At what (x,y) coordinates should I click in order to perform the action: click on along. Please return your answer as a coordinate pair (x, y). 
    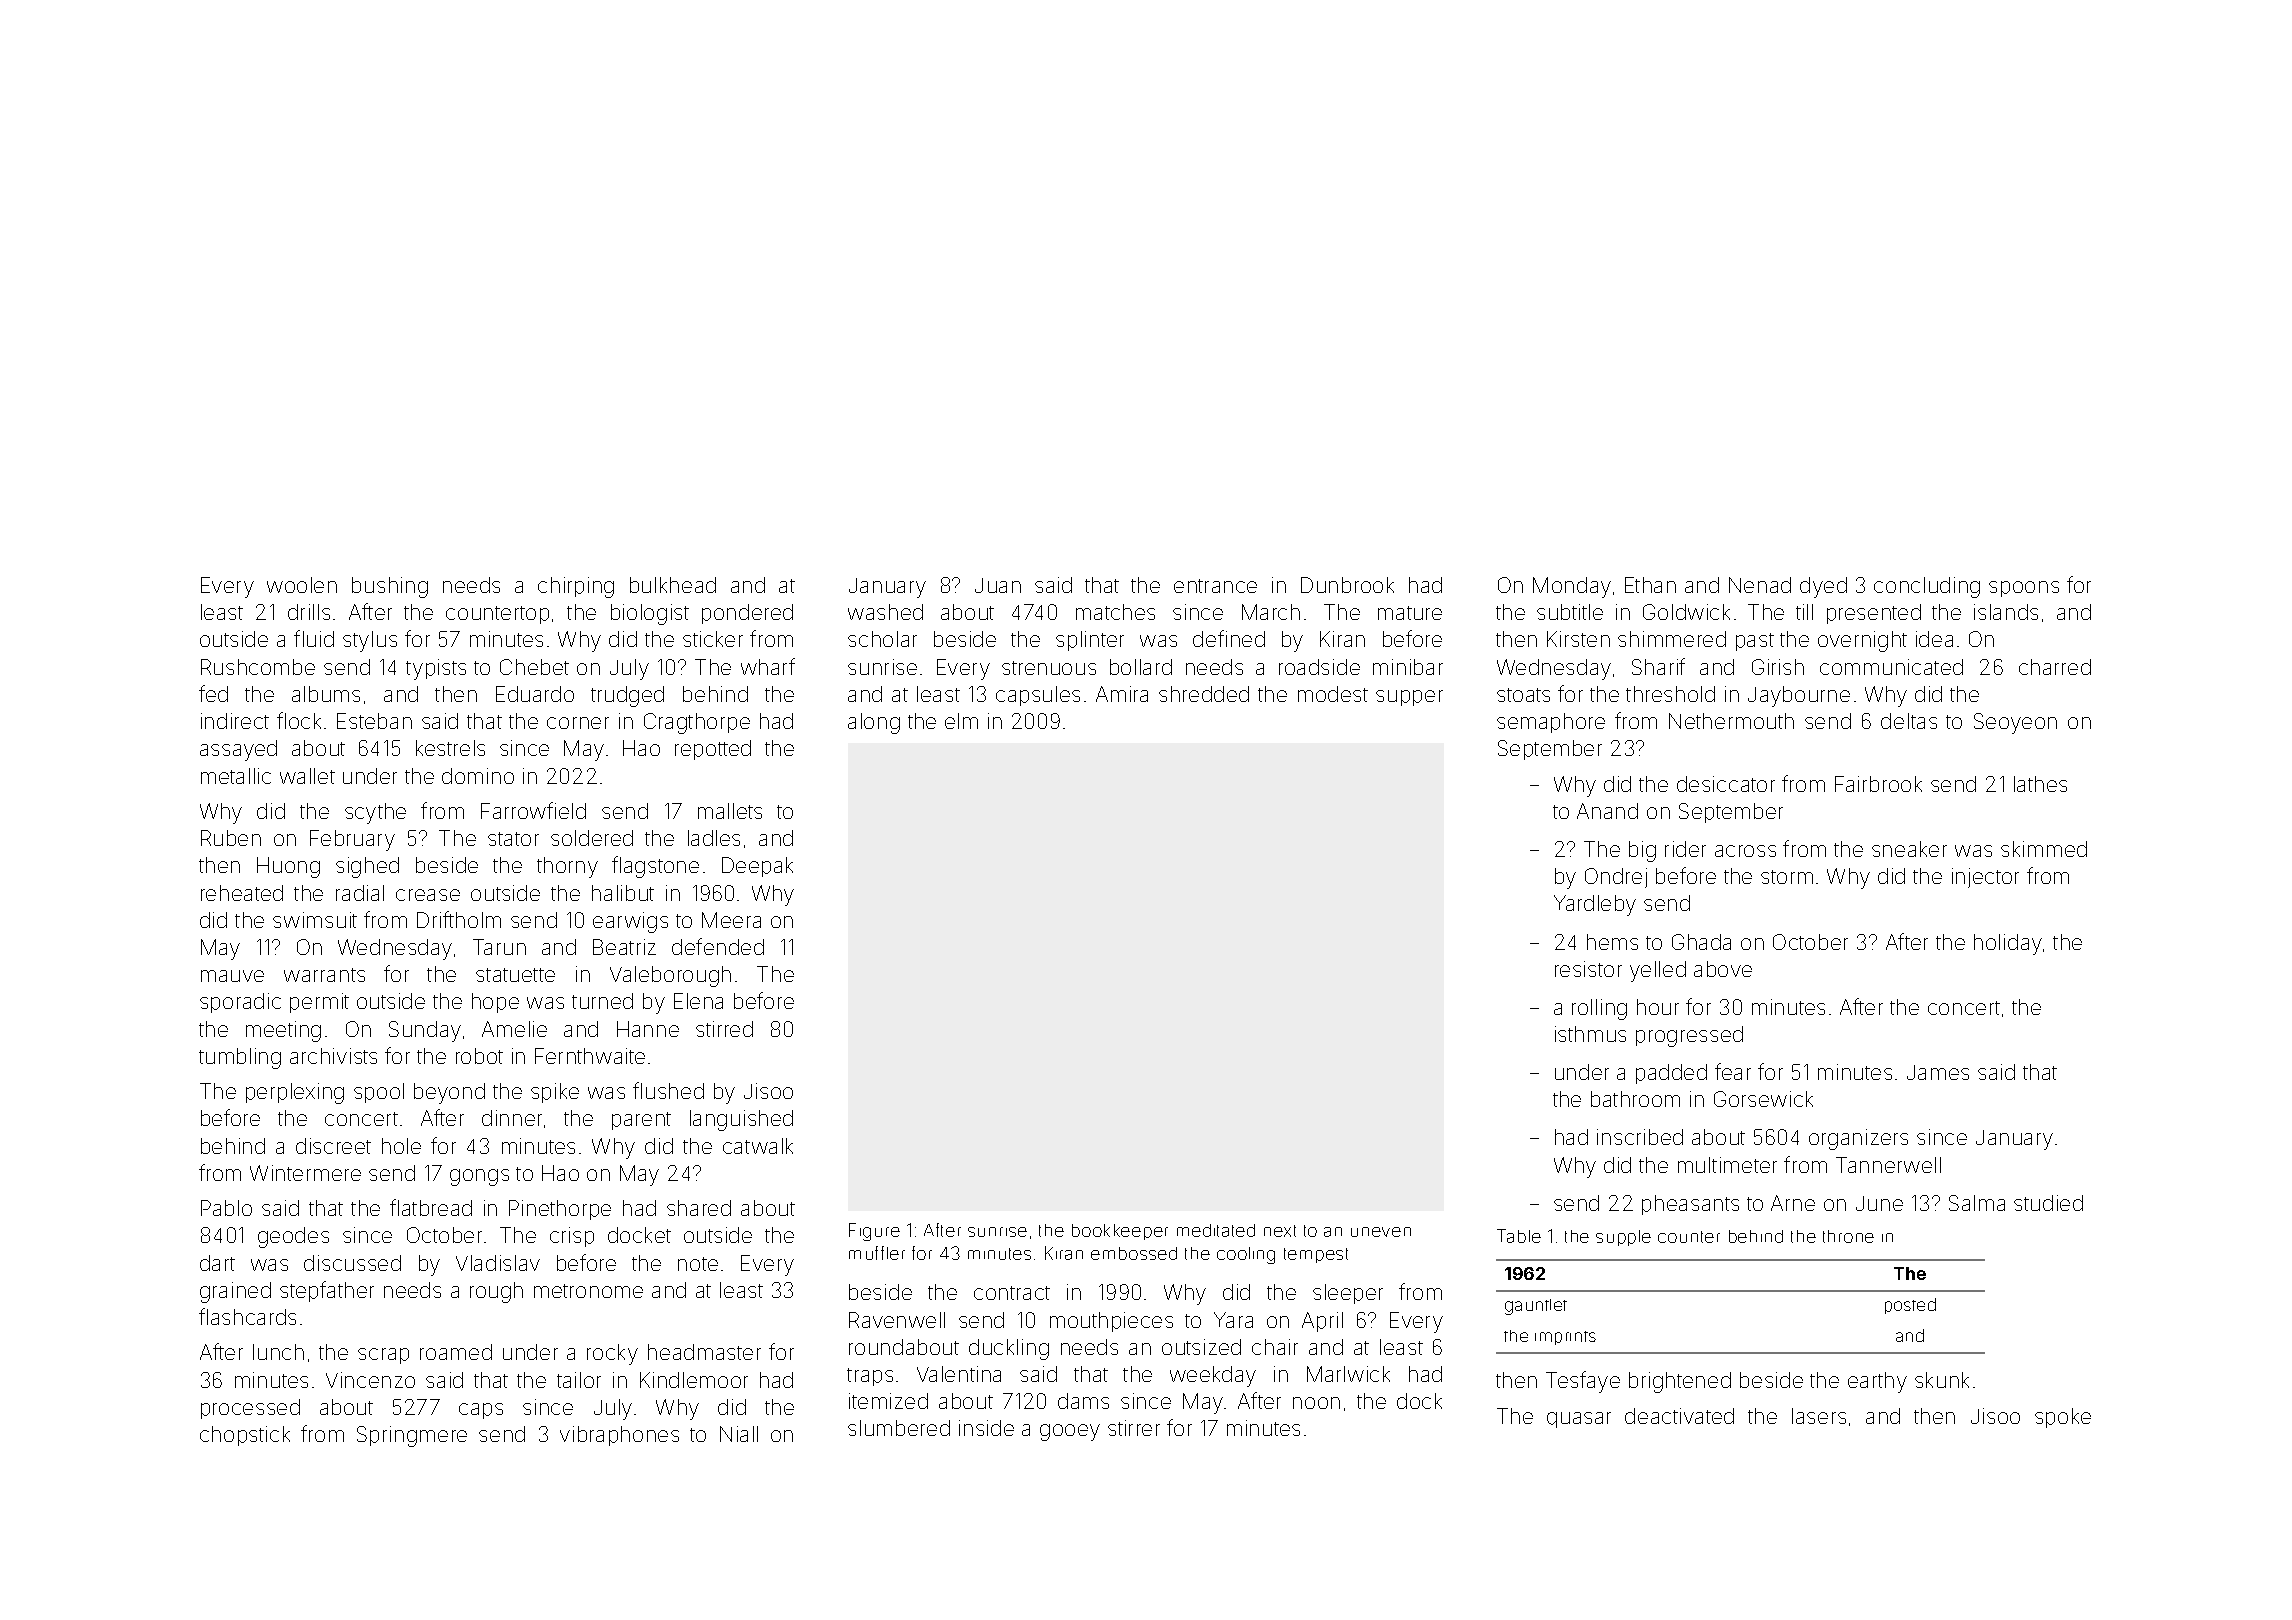
    Looking at the image, I should click on (874, 723).
